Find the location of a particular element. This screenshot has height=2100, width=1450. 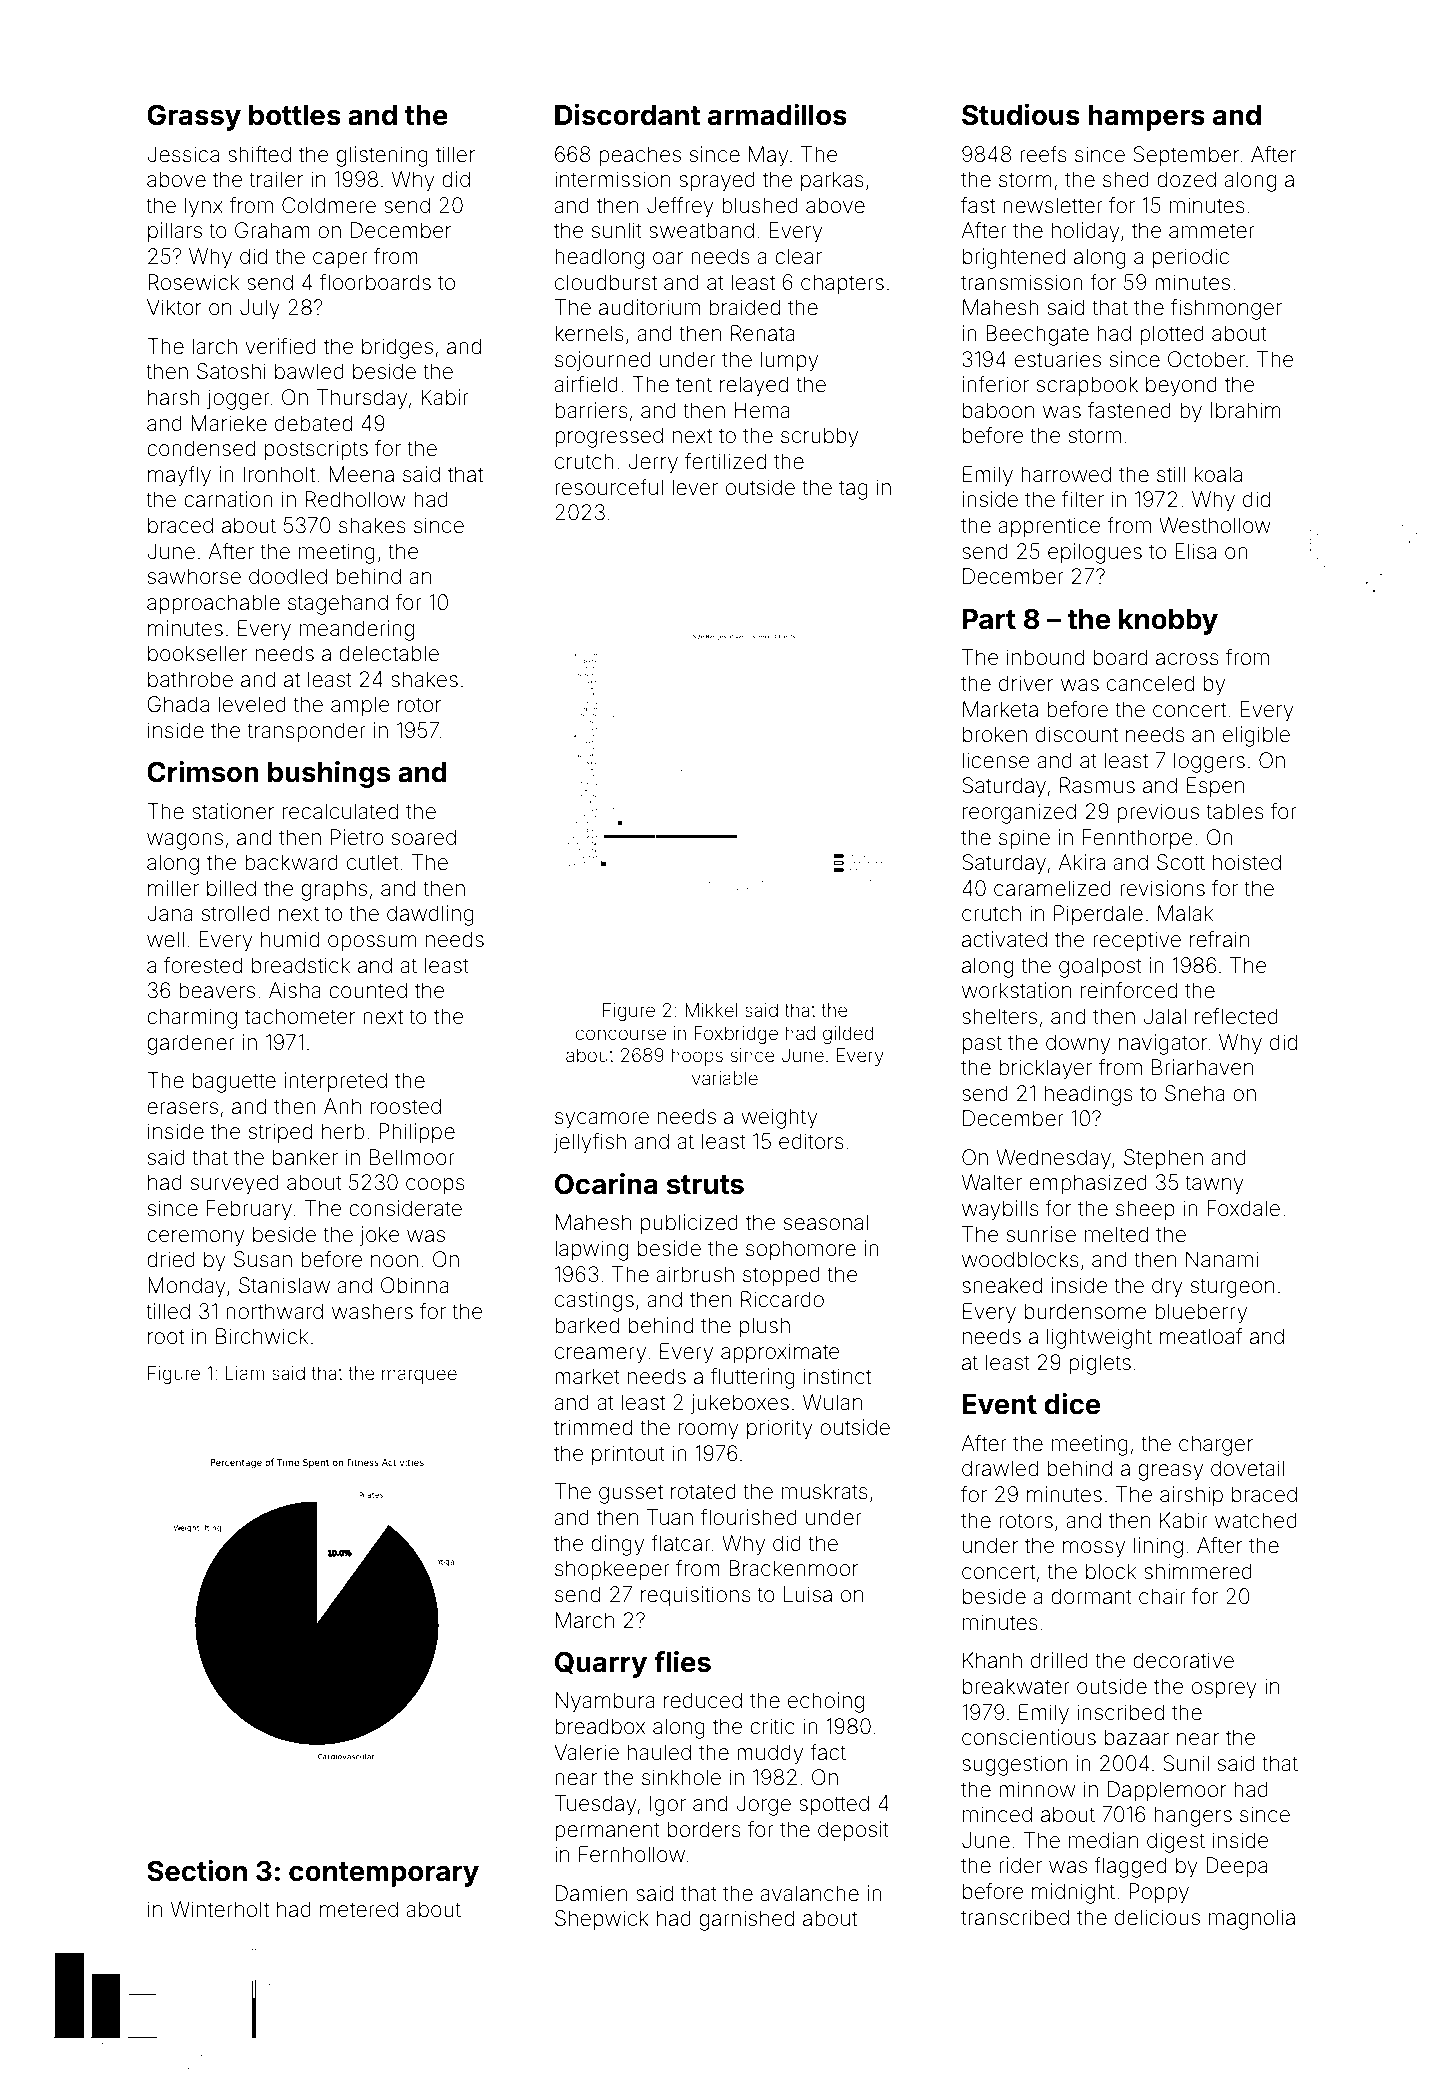

armadillos is located at coordinates (777, 115).
